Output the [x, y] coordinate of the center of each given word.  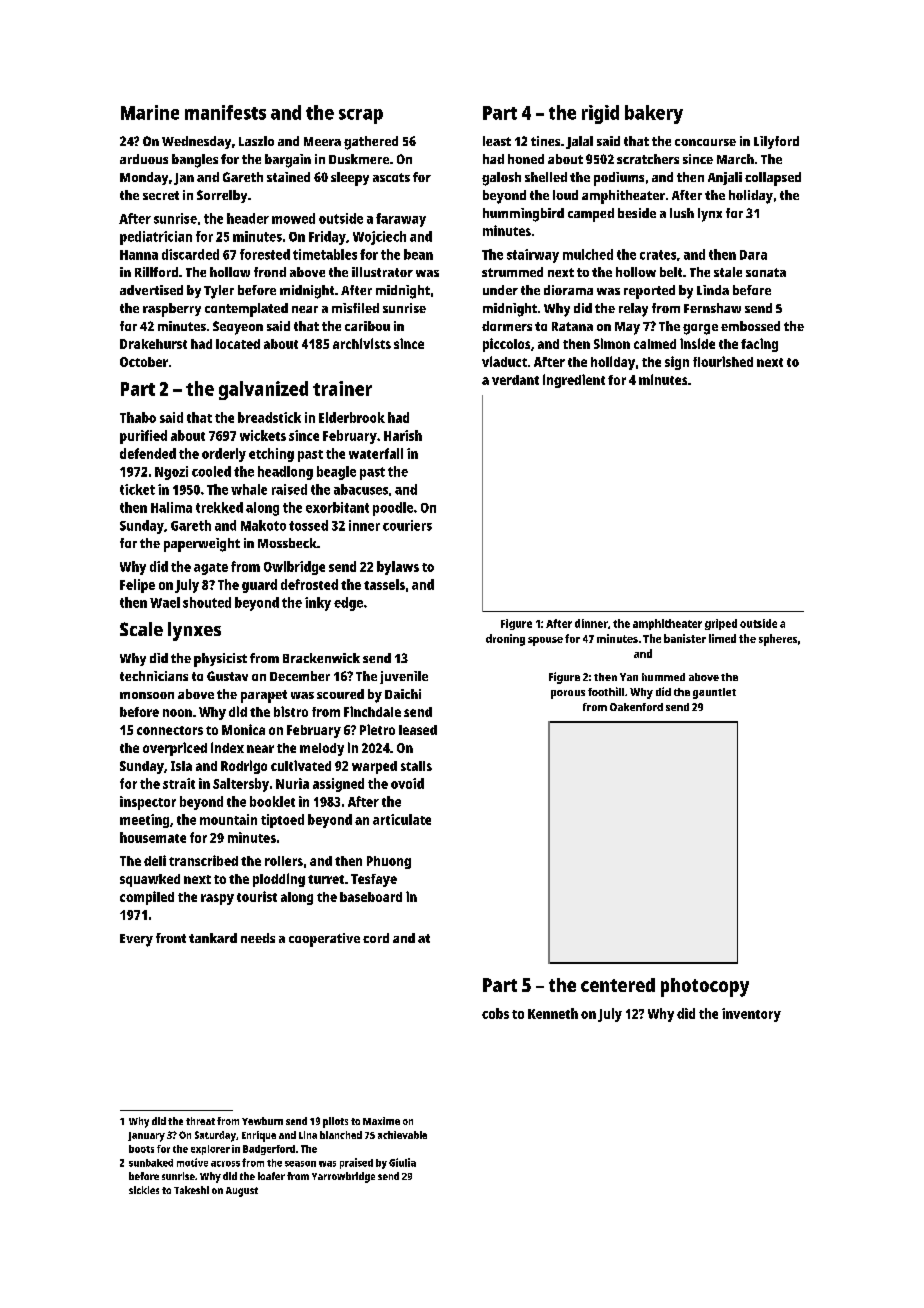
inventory [751, 1015]
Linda [713, 290]
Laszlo [256, 141]
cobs [495, 1013]
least [497, 141]
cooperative [324, 940]
